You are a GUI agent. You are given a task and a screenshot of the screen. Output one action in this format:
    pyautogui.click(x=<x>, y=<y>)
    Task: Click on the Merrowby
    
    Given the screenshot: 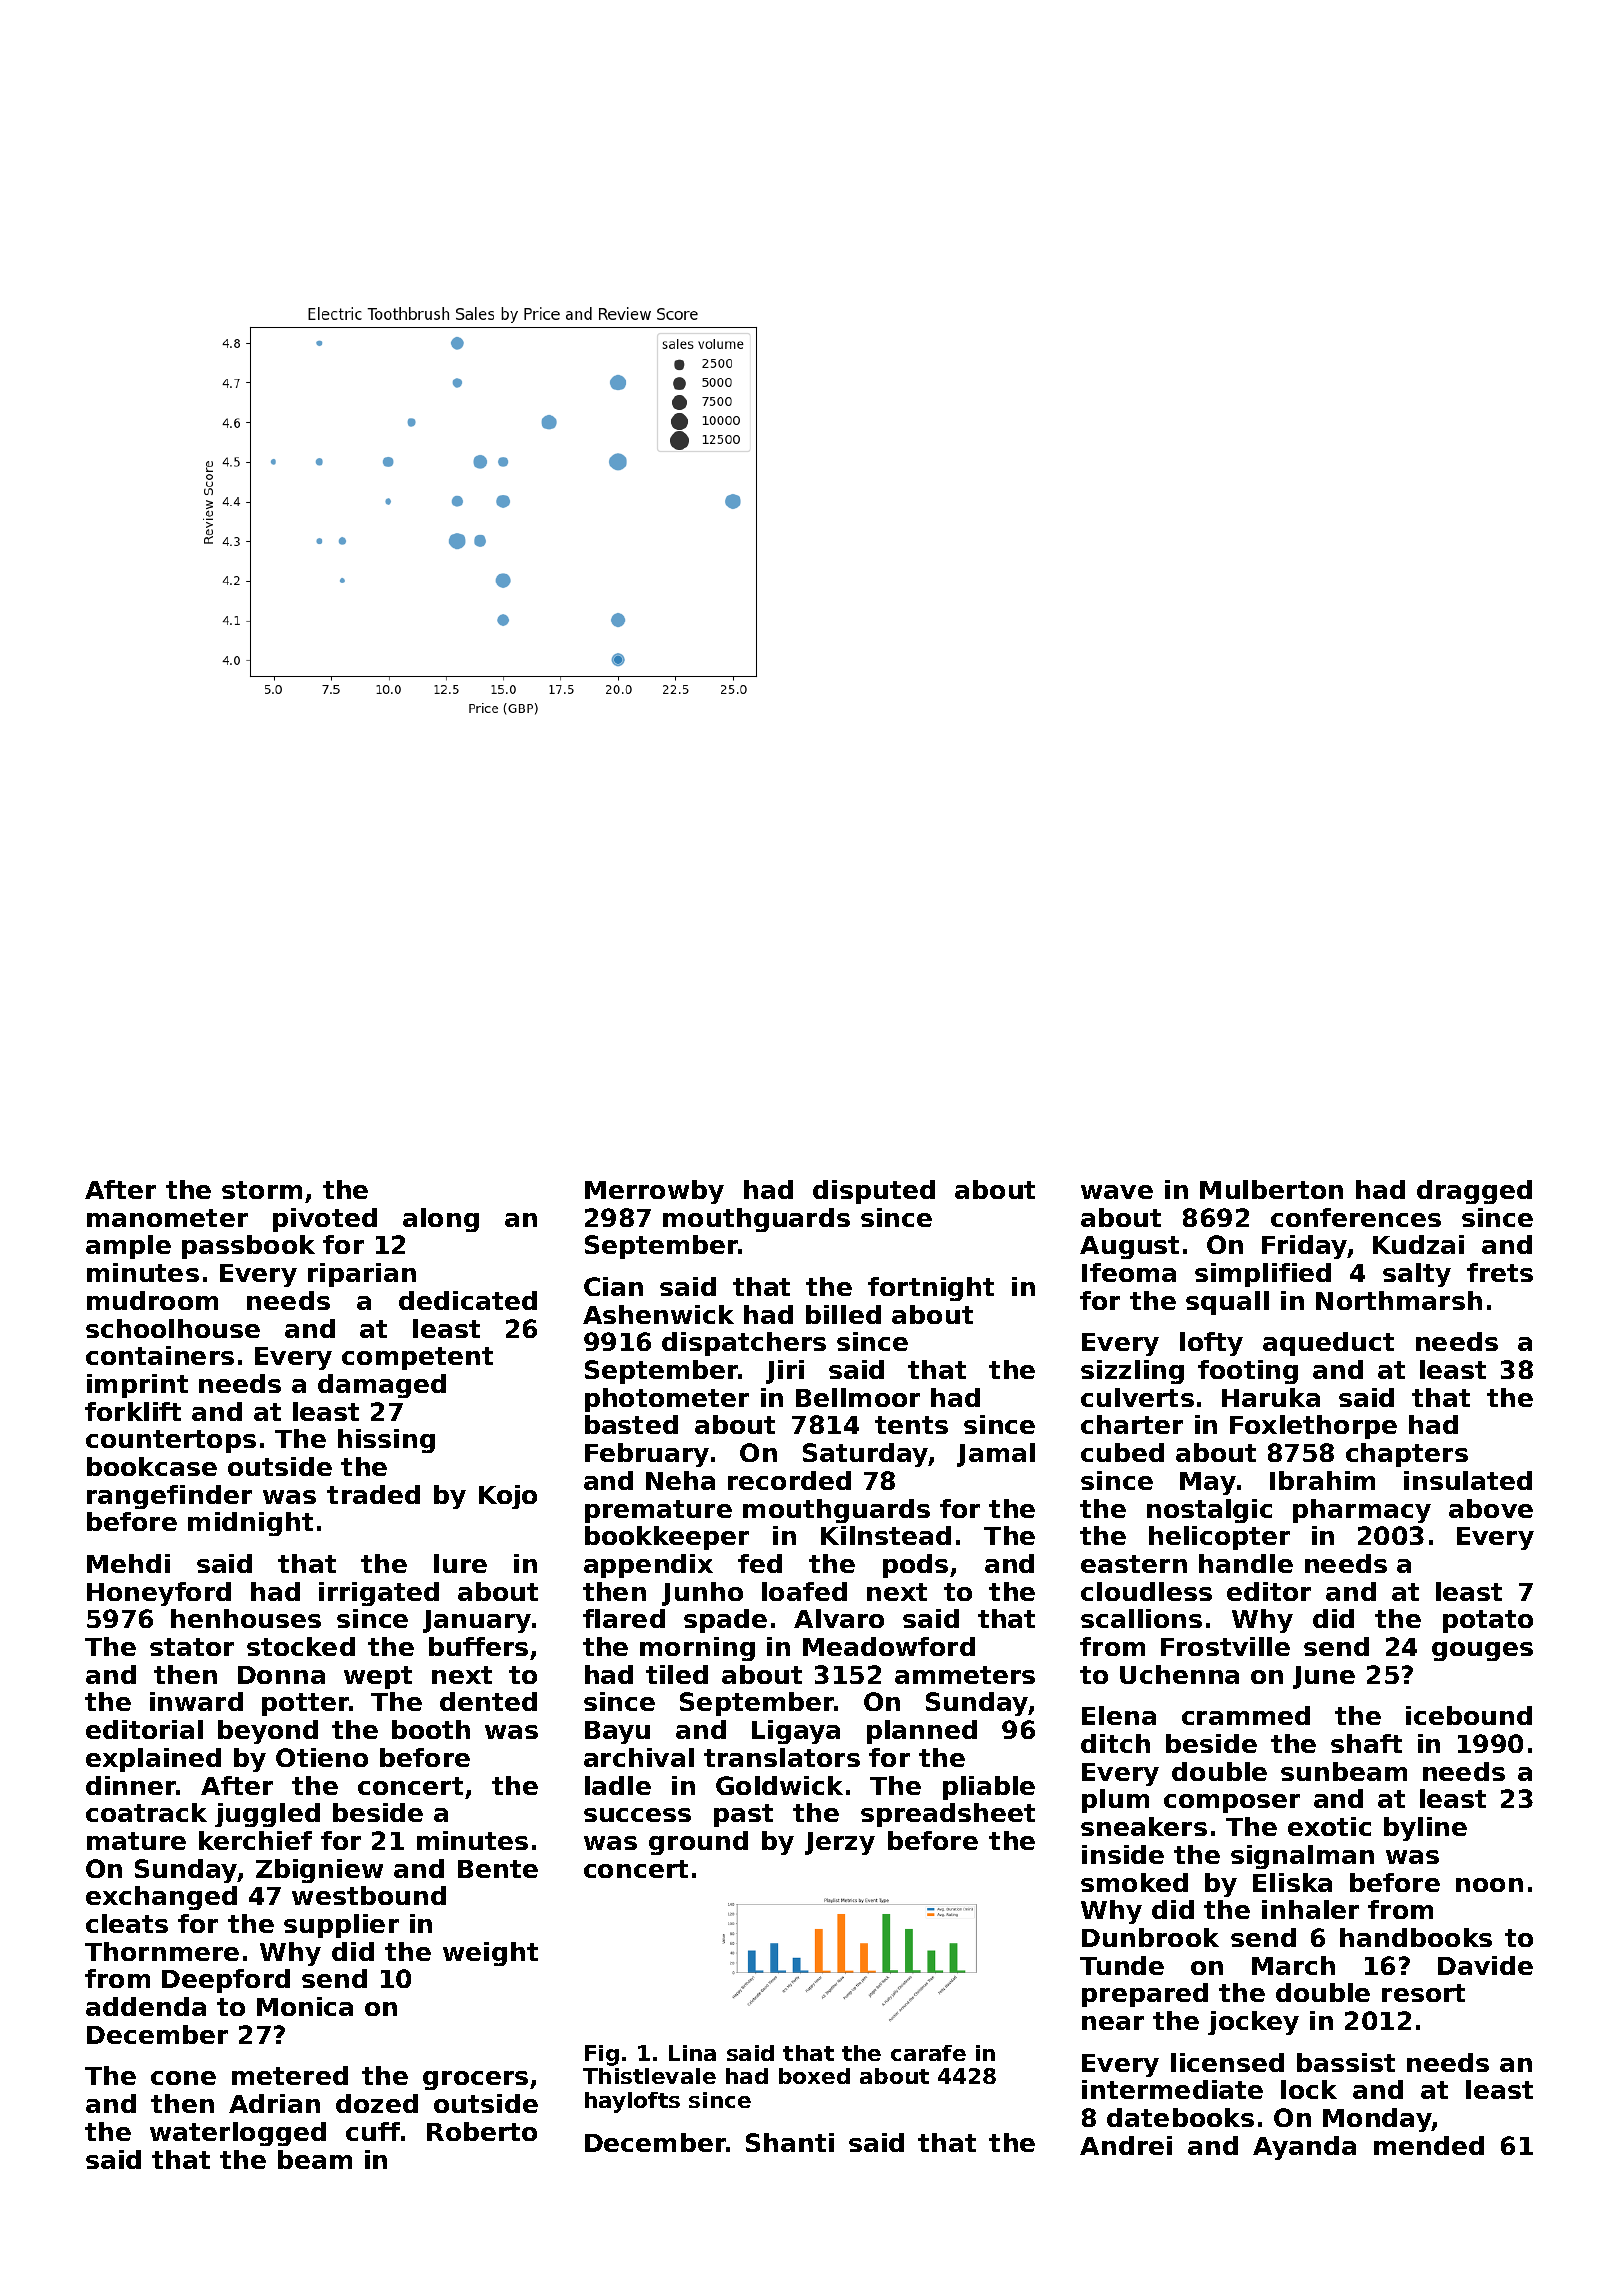 What is the action you would take?
    pyautogui.click(x=654, y=1192)
